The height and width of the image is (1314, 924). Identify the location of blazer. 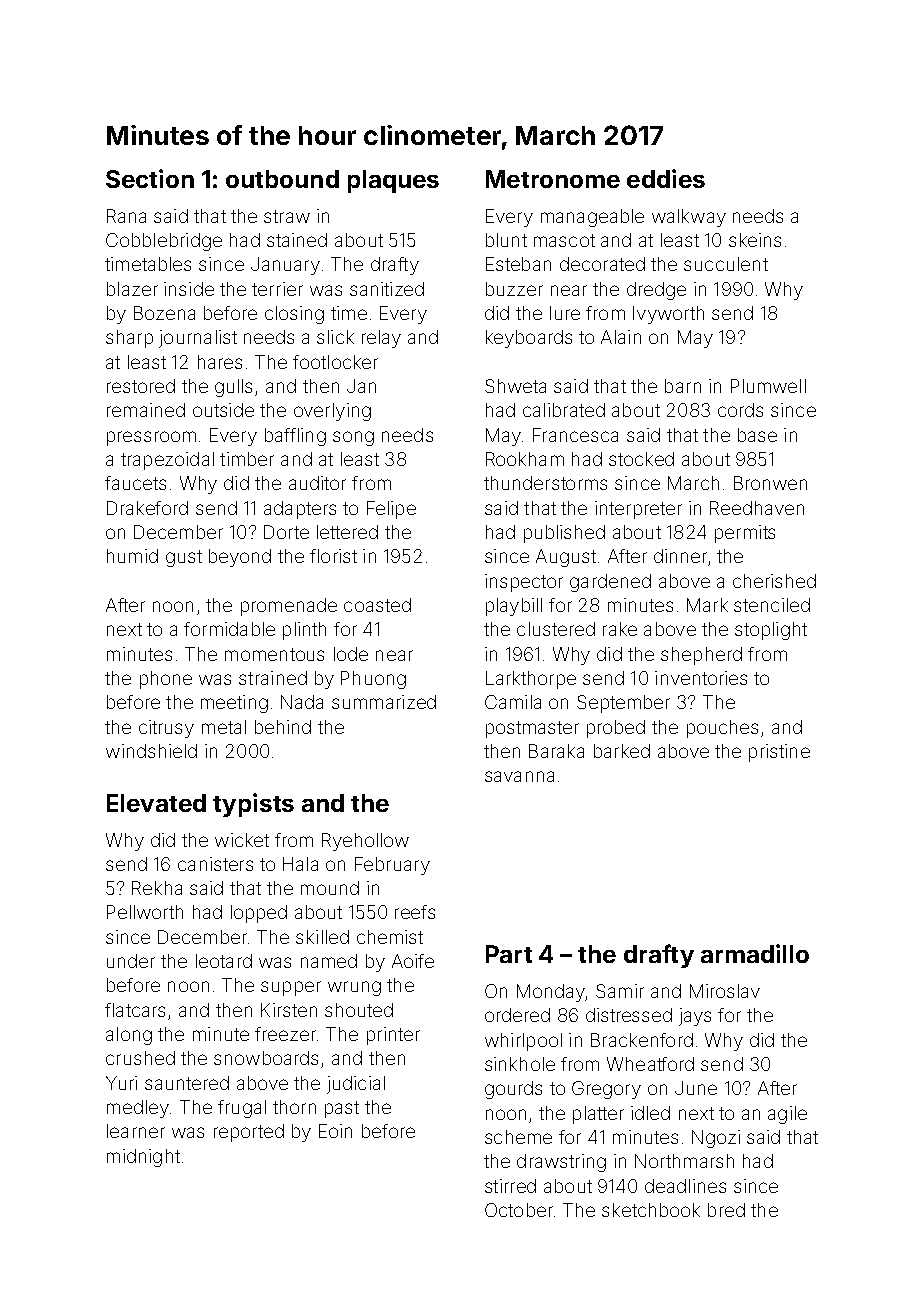
(132, 289).
